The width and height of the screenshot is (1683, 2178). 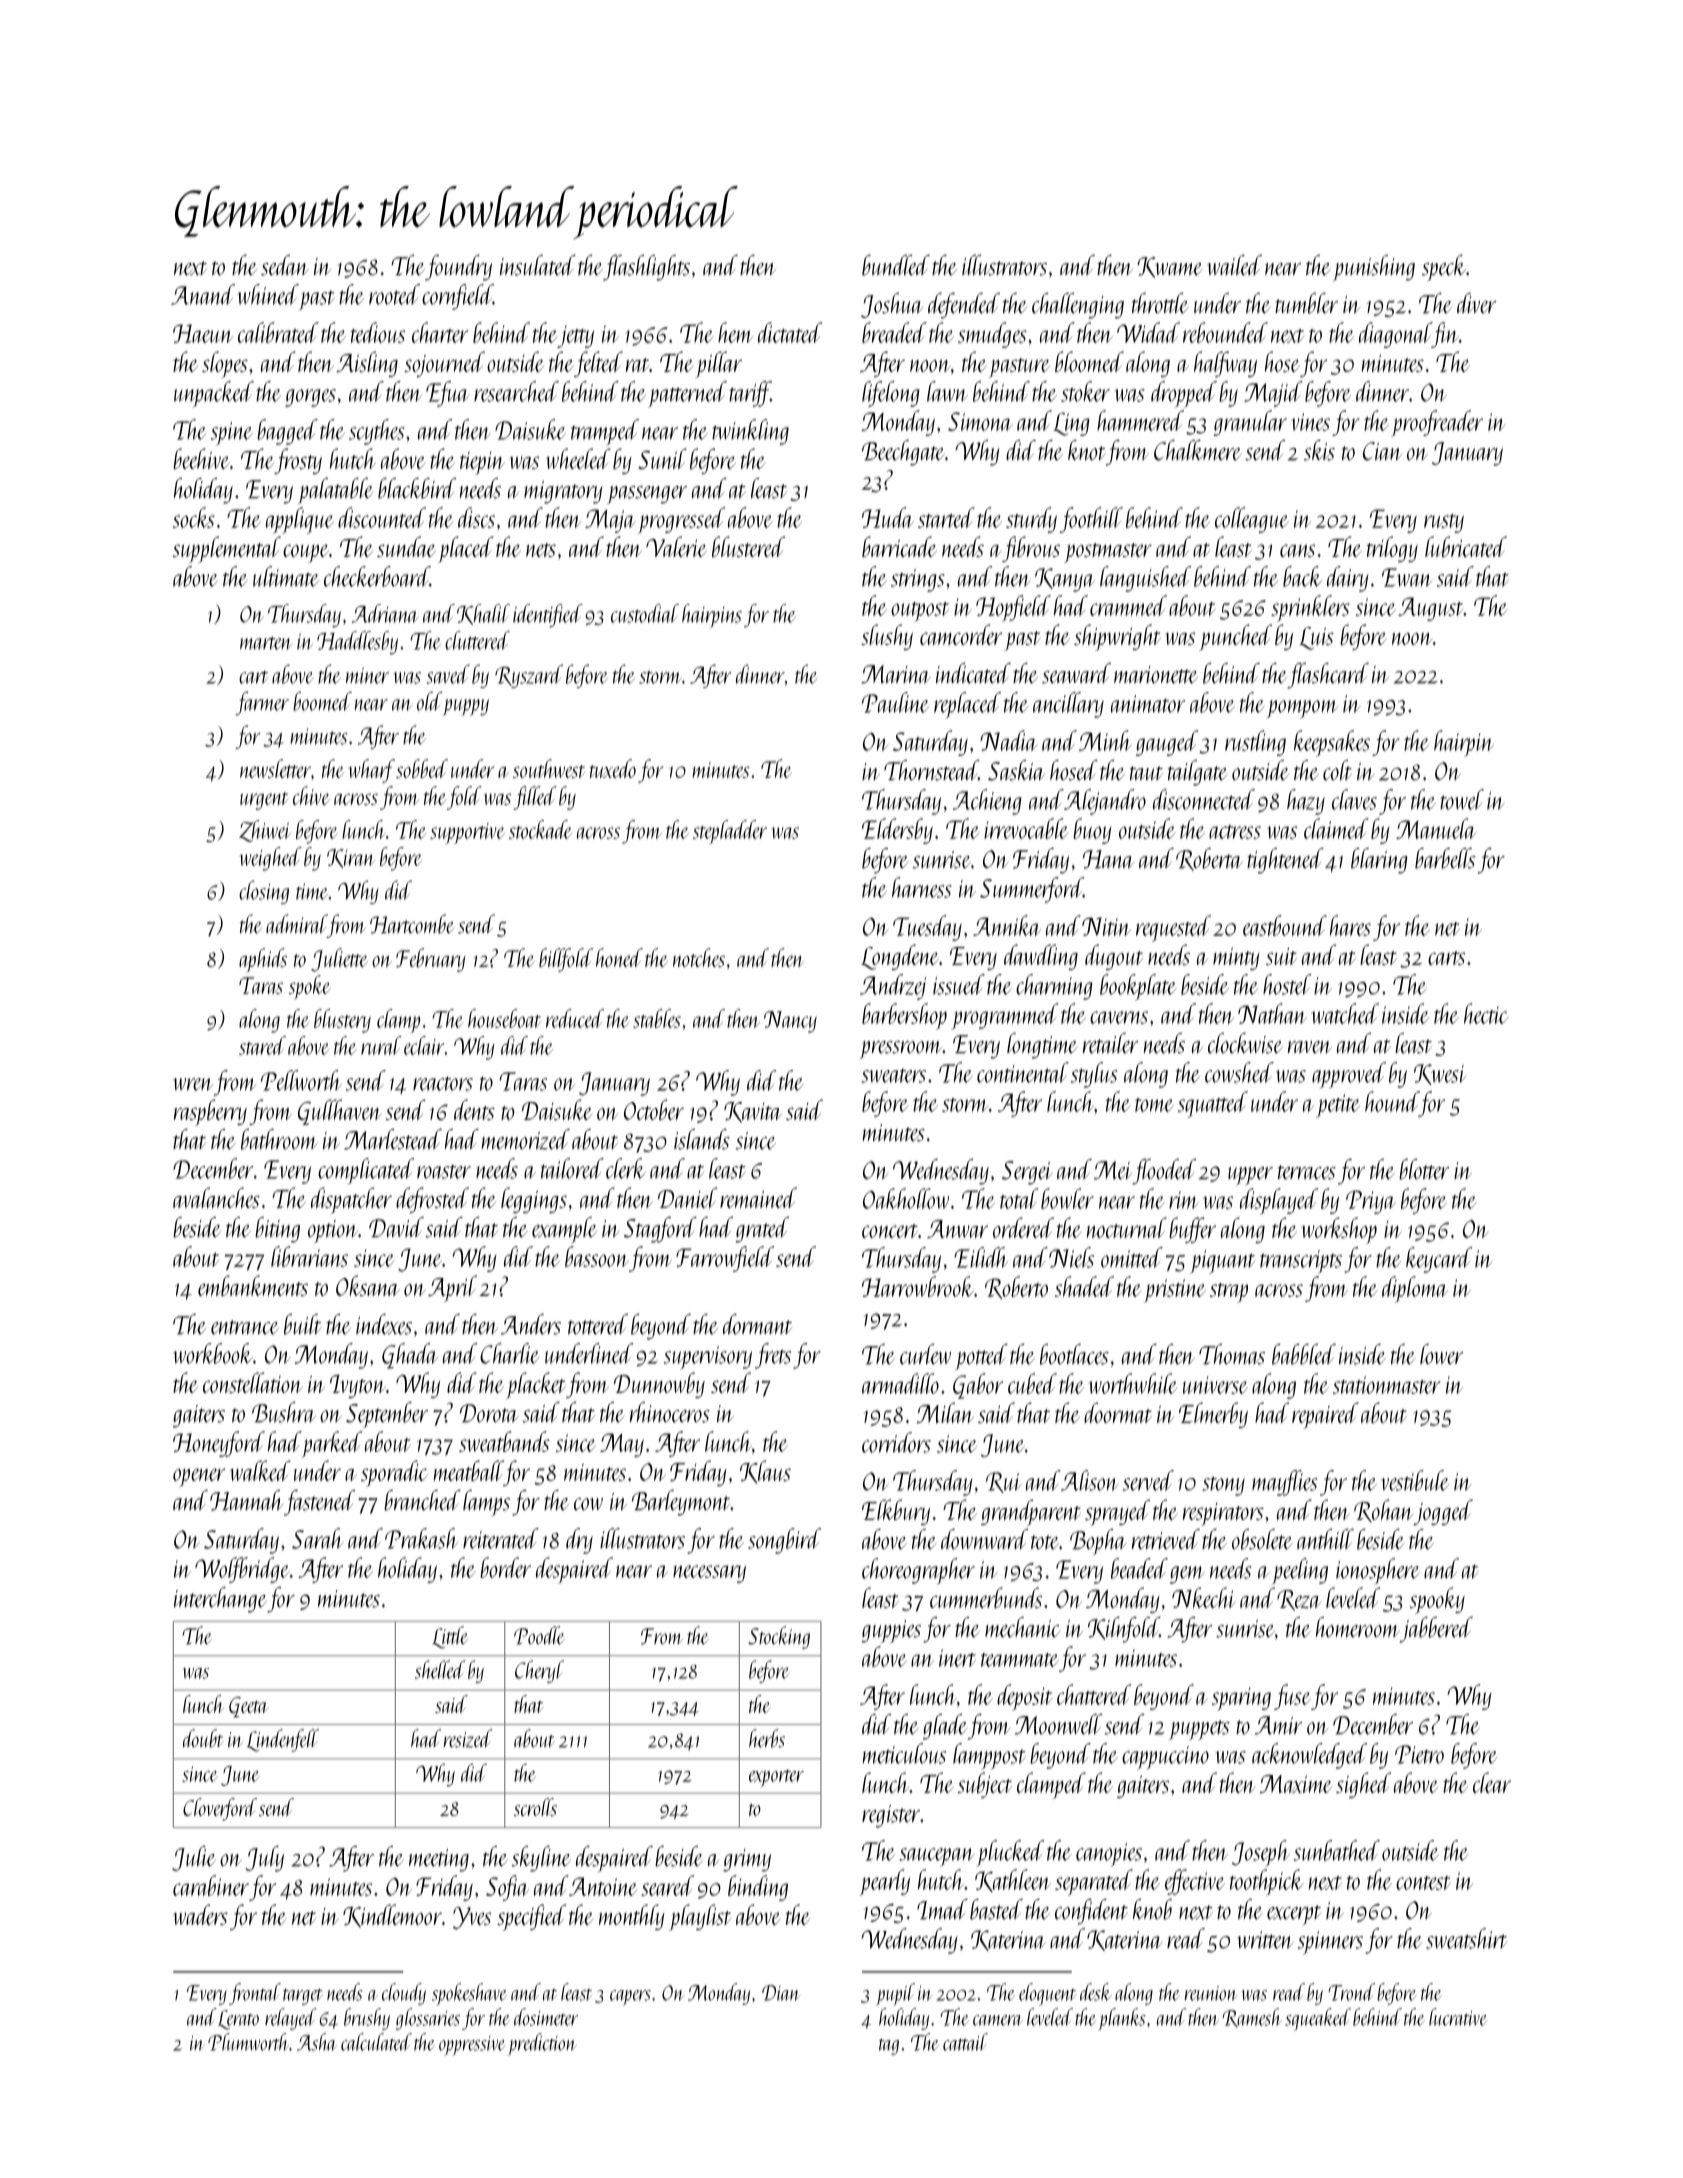 What do you see at coordinates (1318, 2019) in the screenshot?
I see `squeaked` at bounding box center [1318, 2019].
